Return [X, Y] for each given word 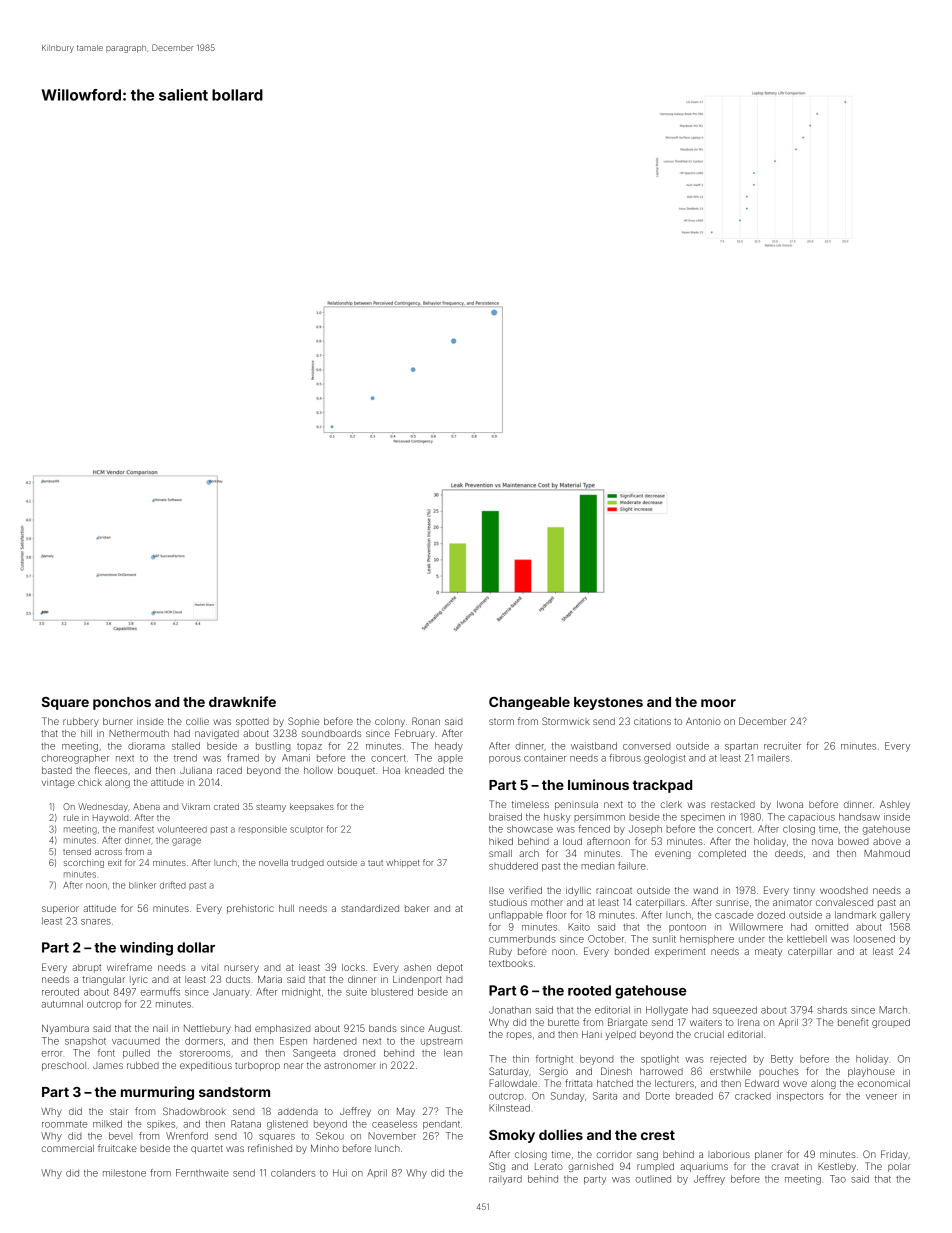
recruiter [782, 746]
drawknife [242, 701]
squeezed [735, 1010]
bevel [120, 1136]
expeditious [206, 1066]
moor [718, 703]
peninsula [576, 805]
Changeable [529, 703]
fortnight [554, 1060]
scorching [84, 863]
